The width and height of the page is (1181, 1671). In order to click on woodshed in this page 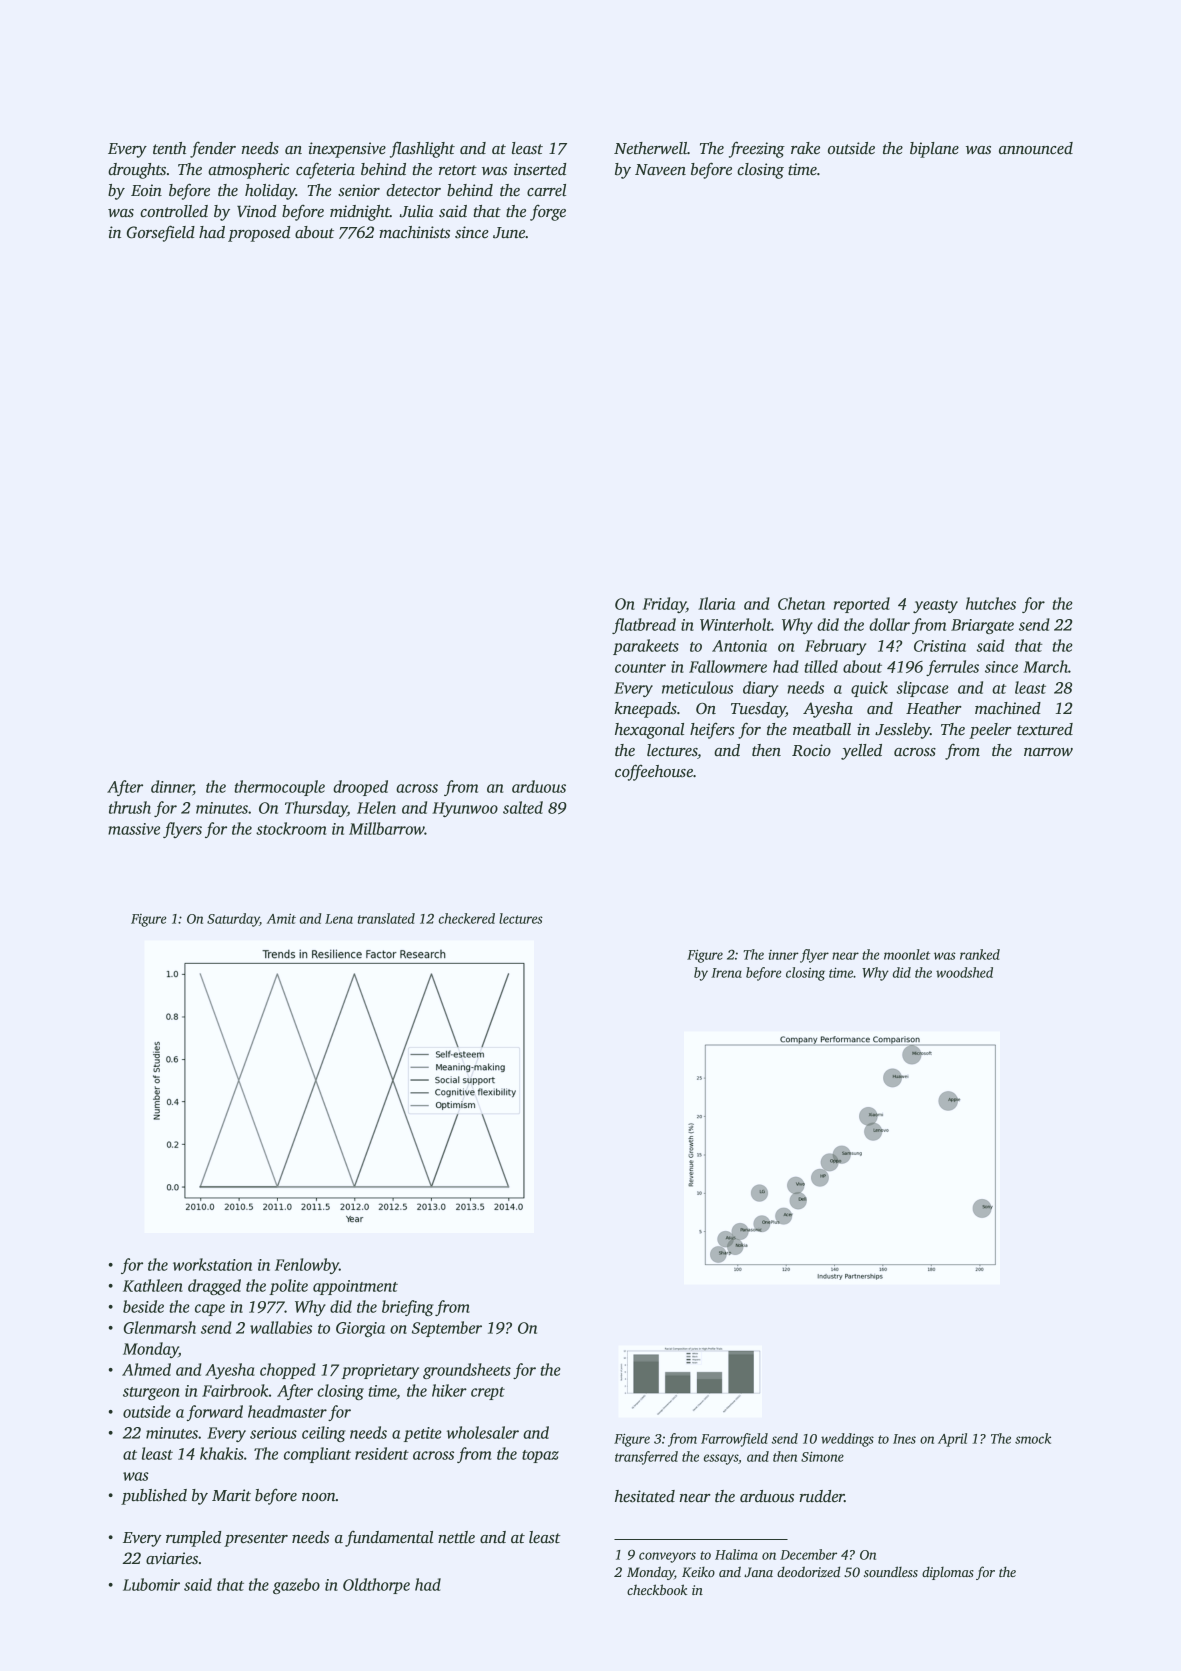, I will do `click(964, 972)`.
